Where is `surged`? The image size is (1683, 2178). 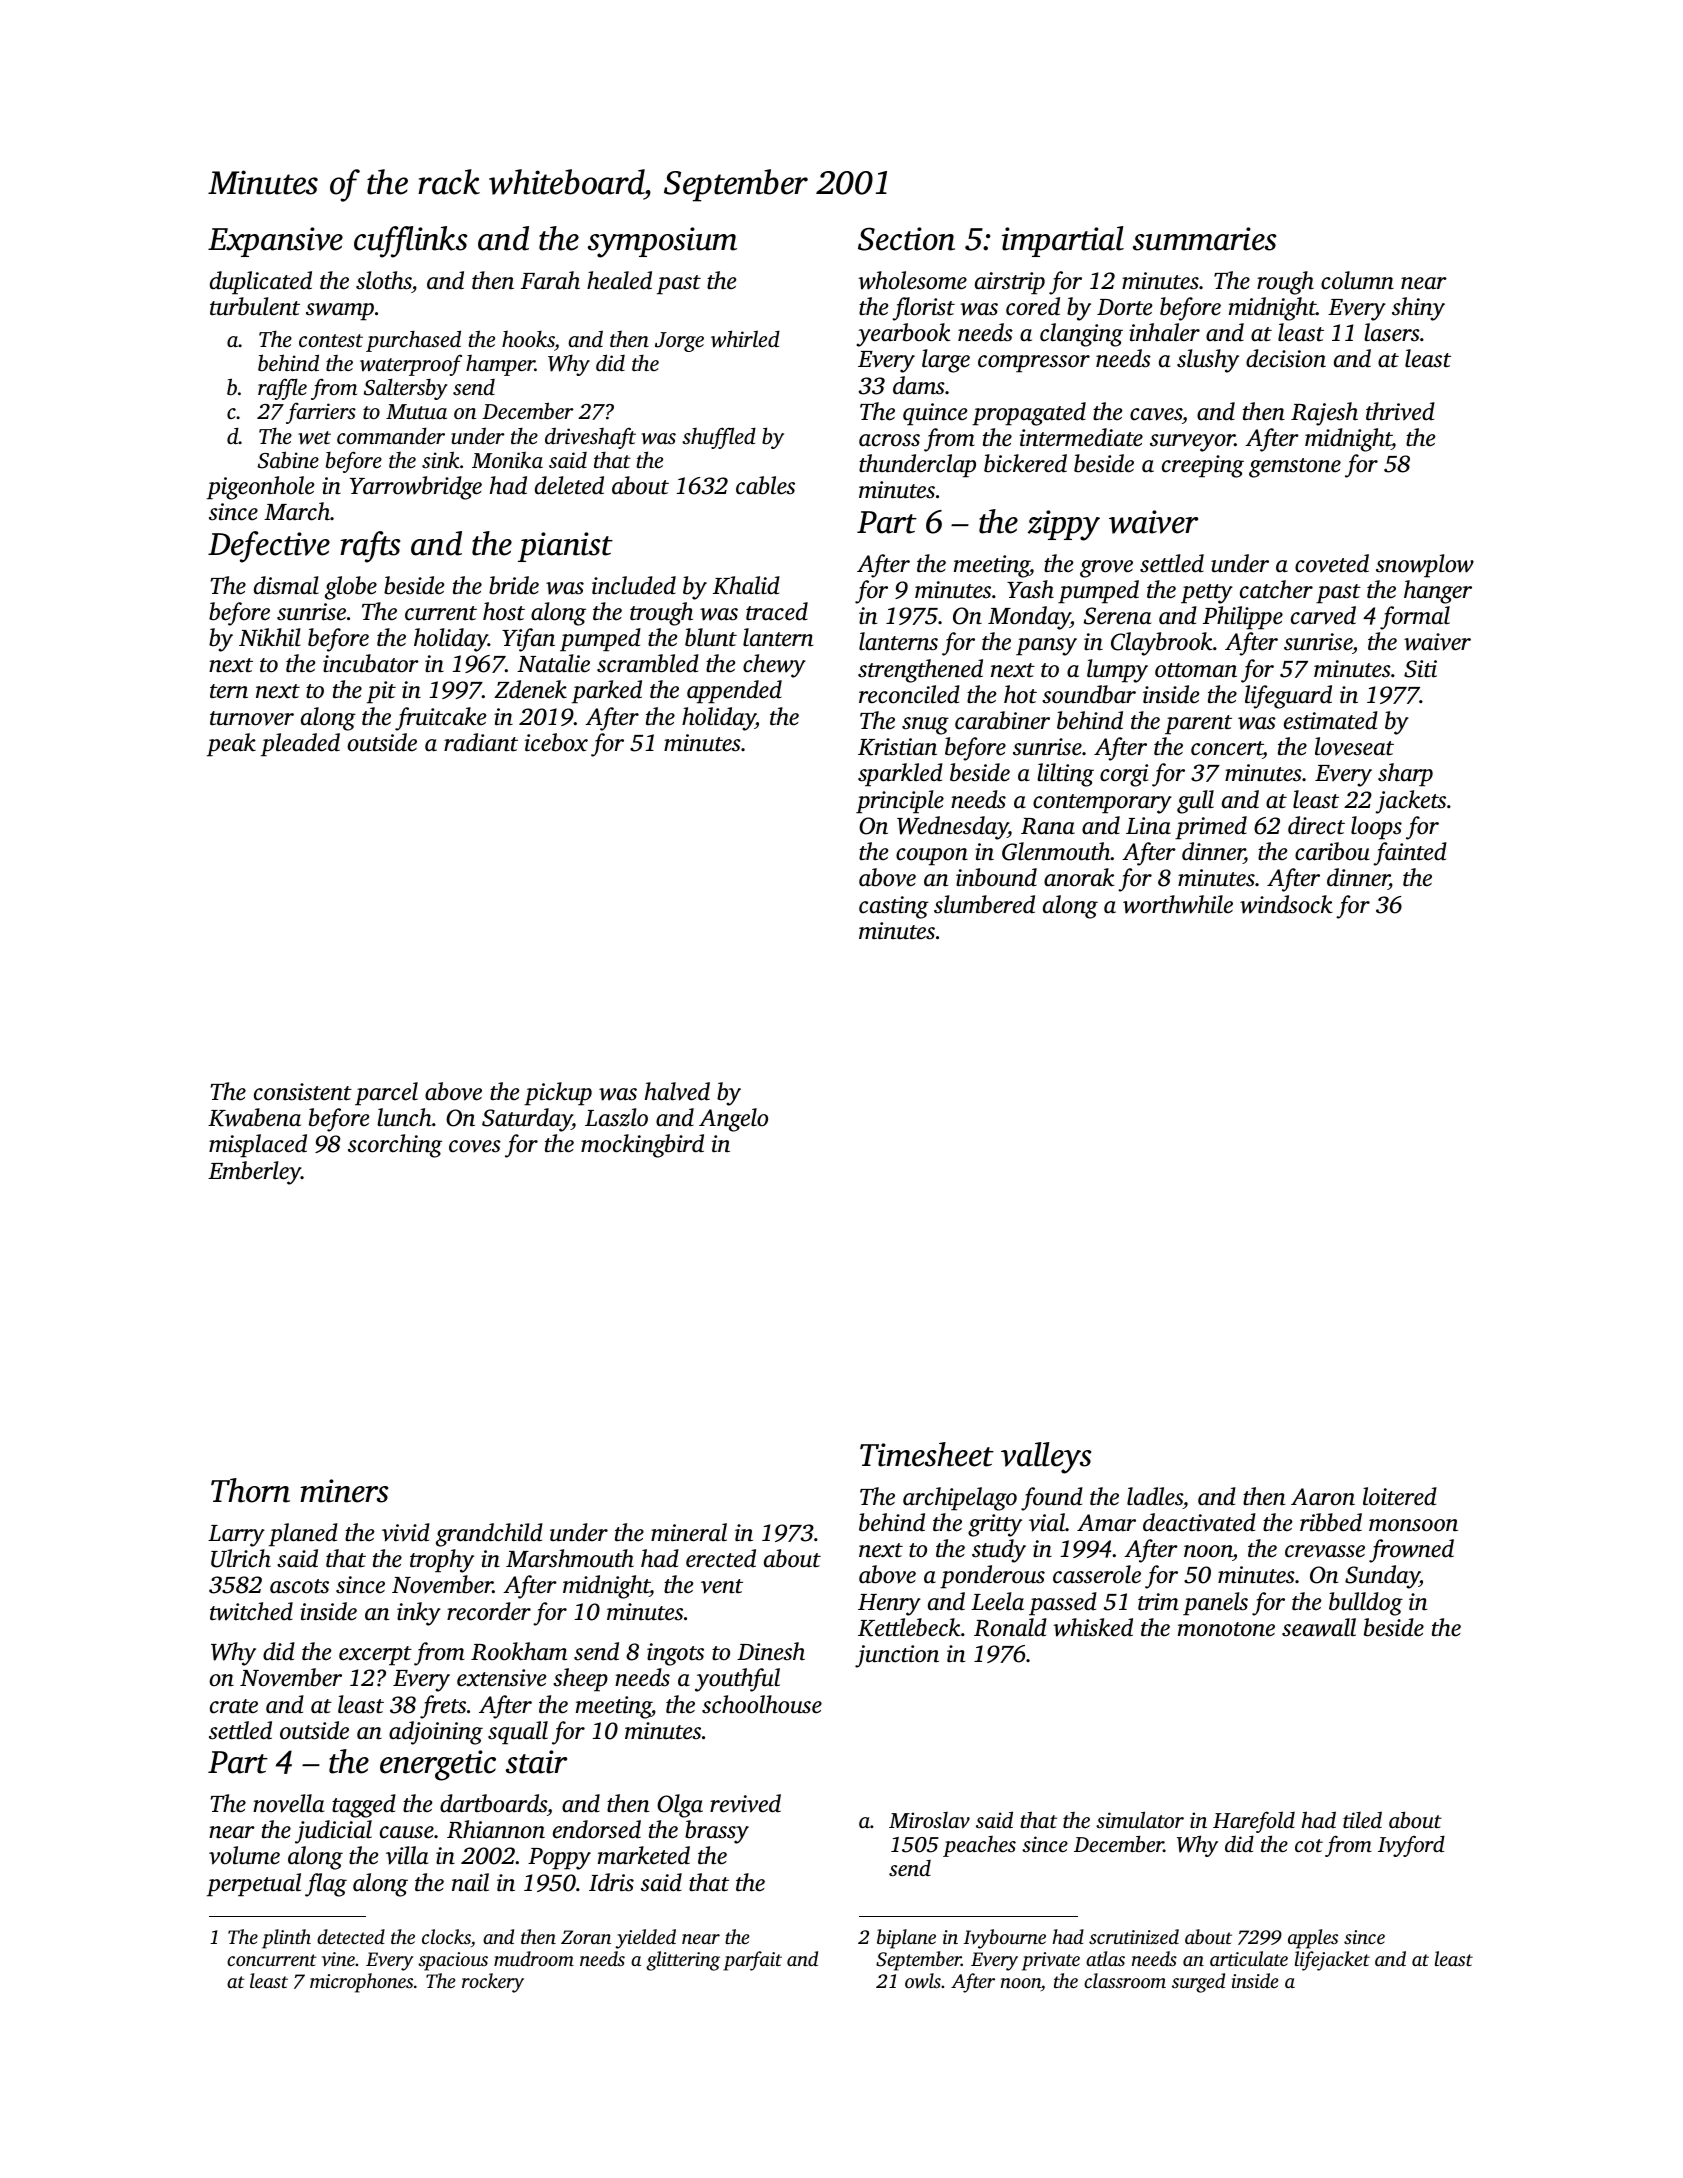 surged is located at coordinates (1198, 1983).
